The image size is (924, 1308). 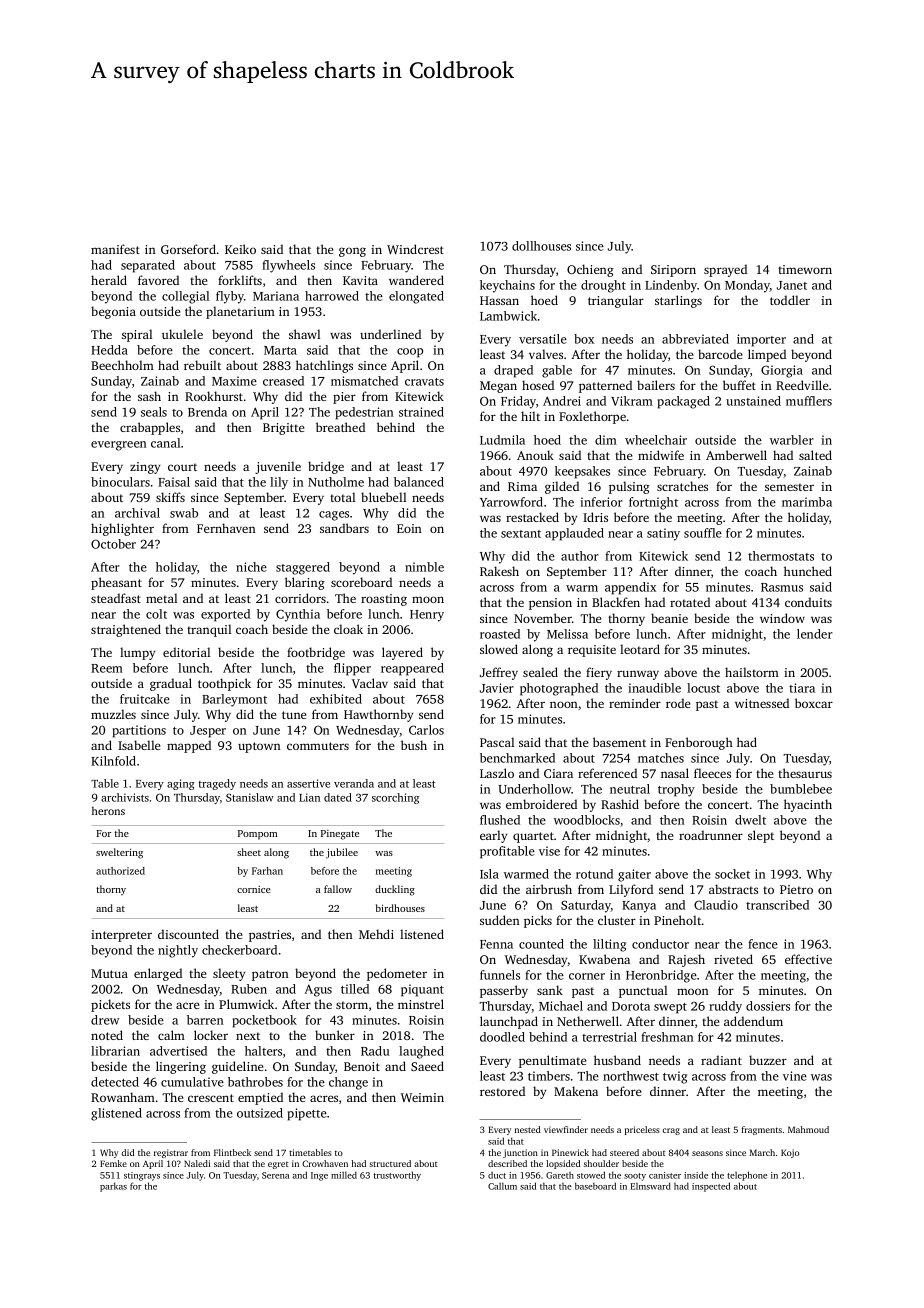 I want to click on packaged, so click(x=684, y=402).
